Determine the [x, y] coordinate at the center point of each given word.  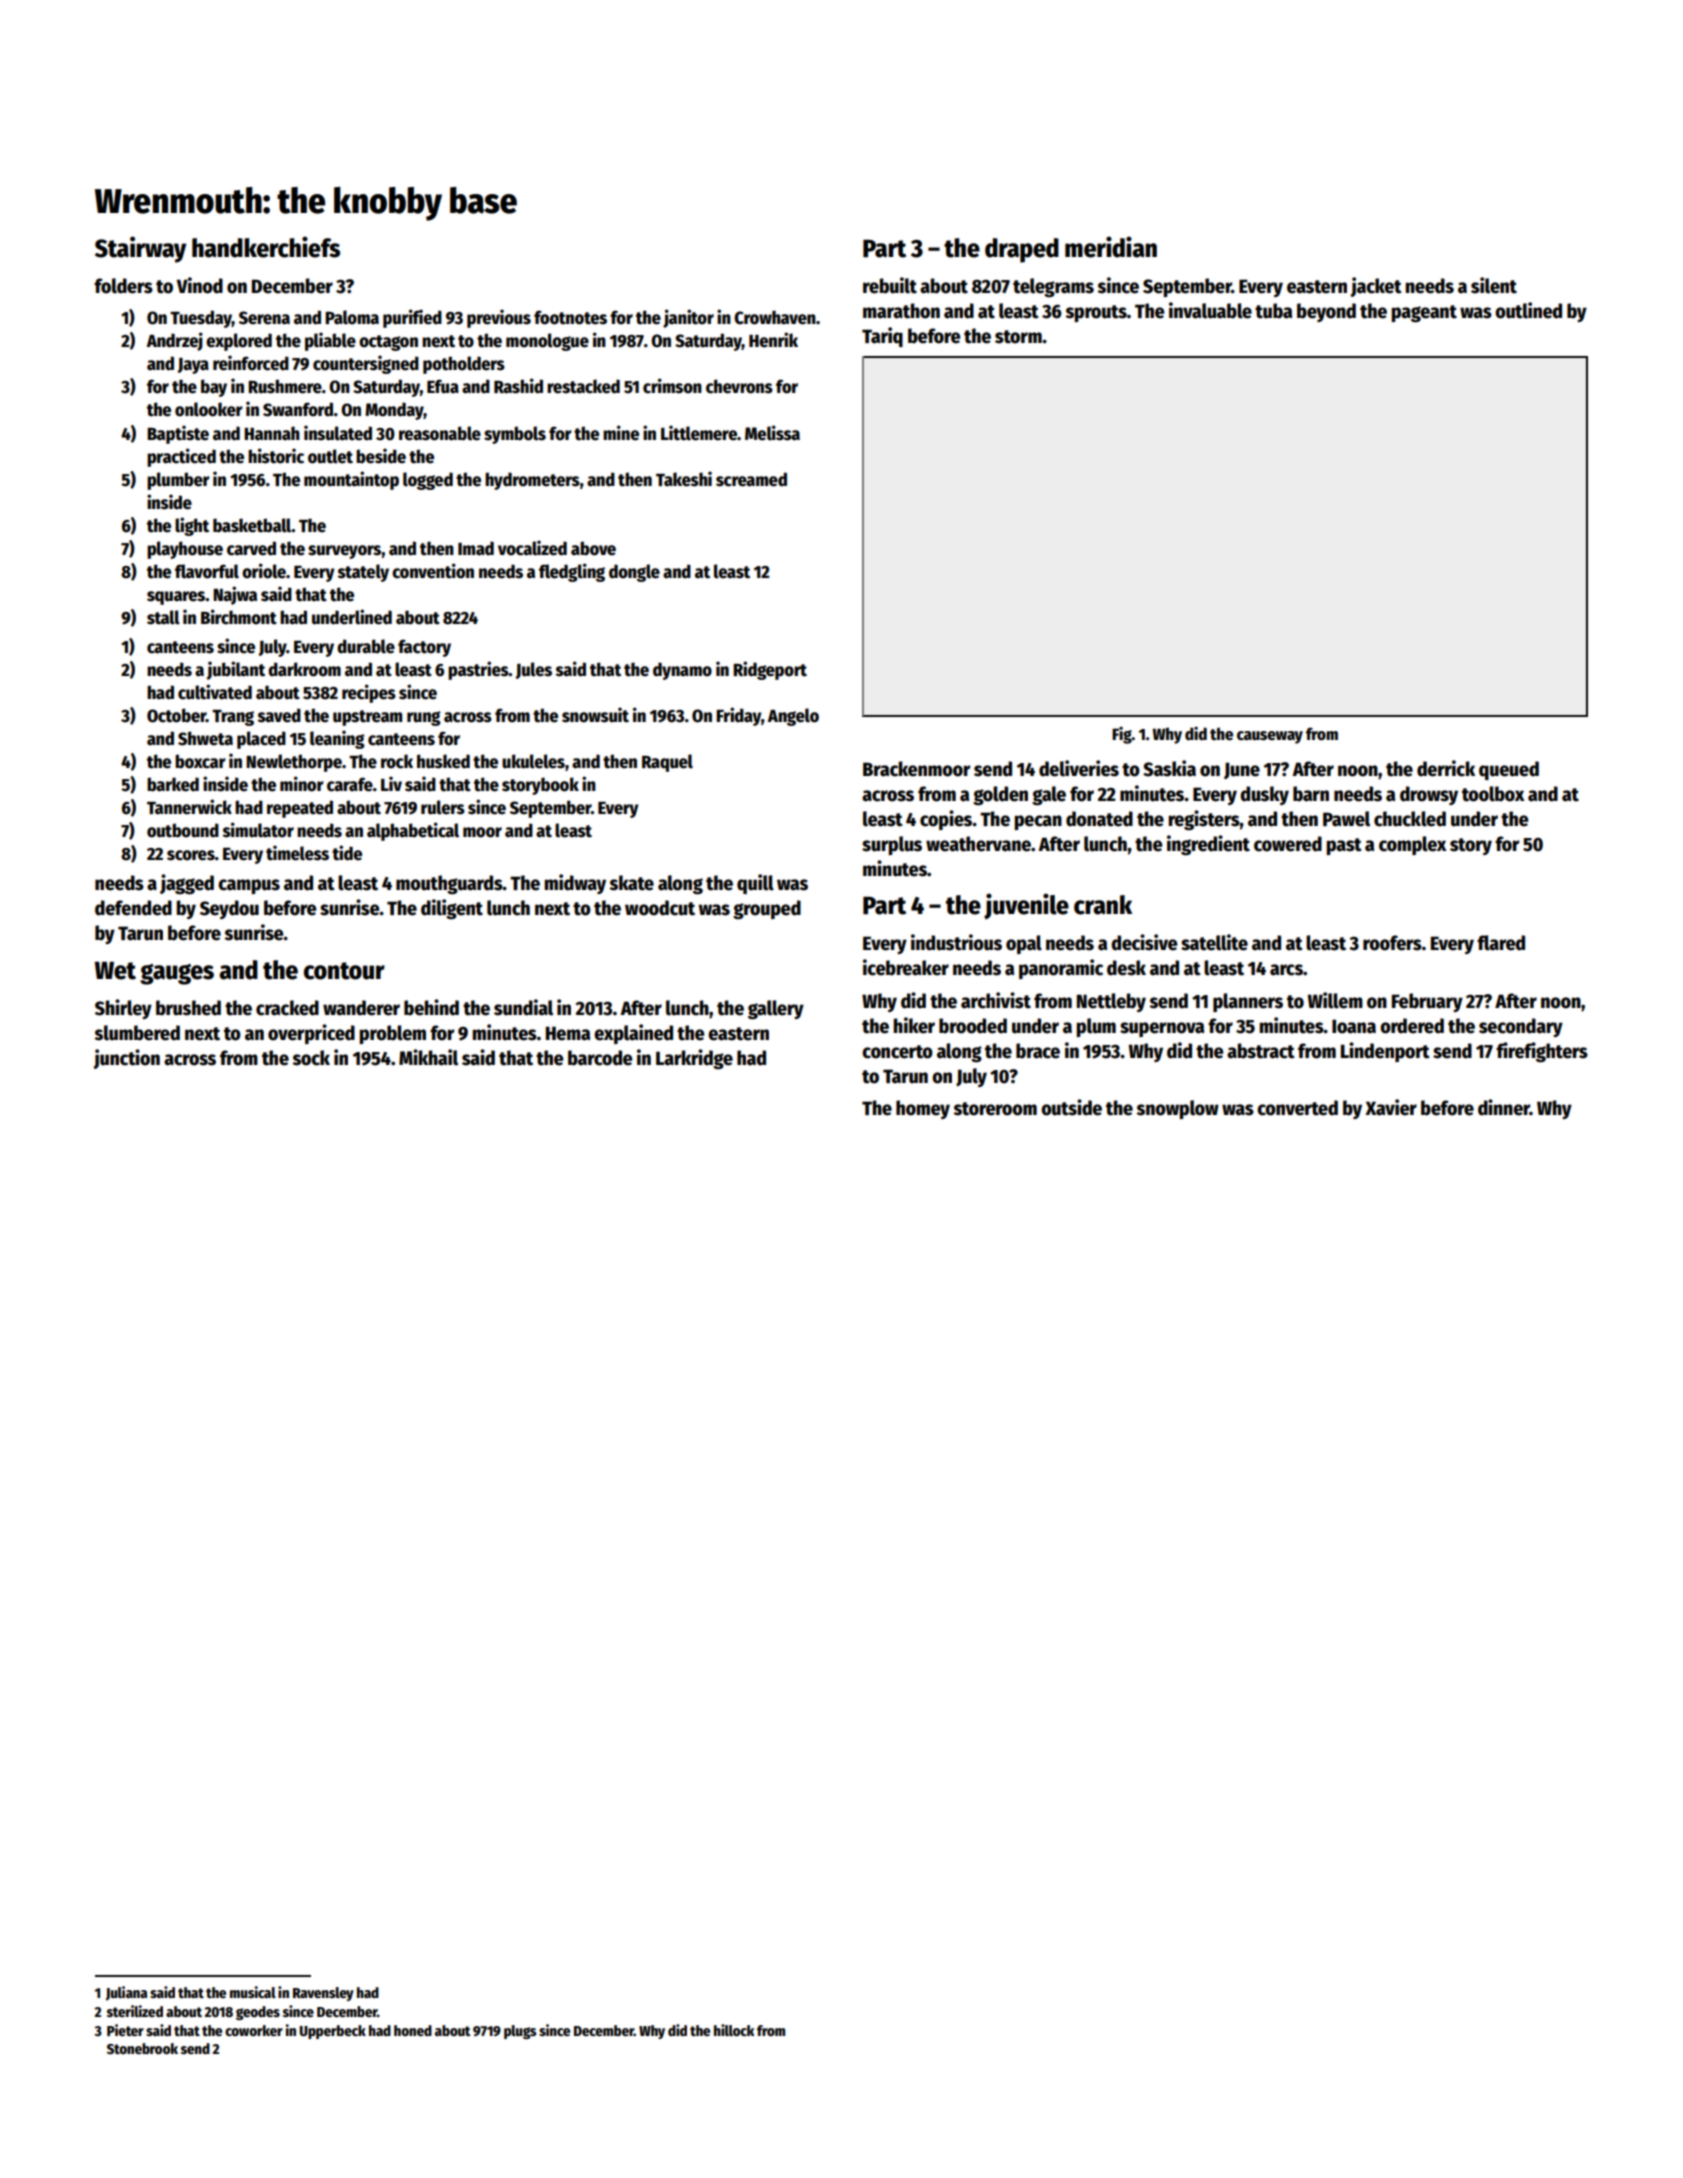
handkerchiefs [266, 247]
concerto [897, 1052]
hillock [734, 2030]
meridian [1111, 247]
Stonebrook [142, 2048]
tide [347, 853]
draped [1022, 250]
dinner [1504, 1107]
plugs [520, 2032]
